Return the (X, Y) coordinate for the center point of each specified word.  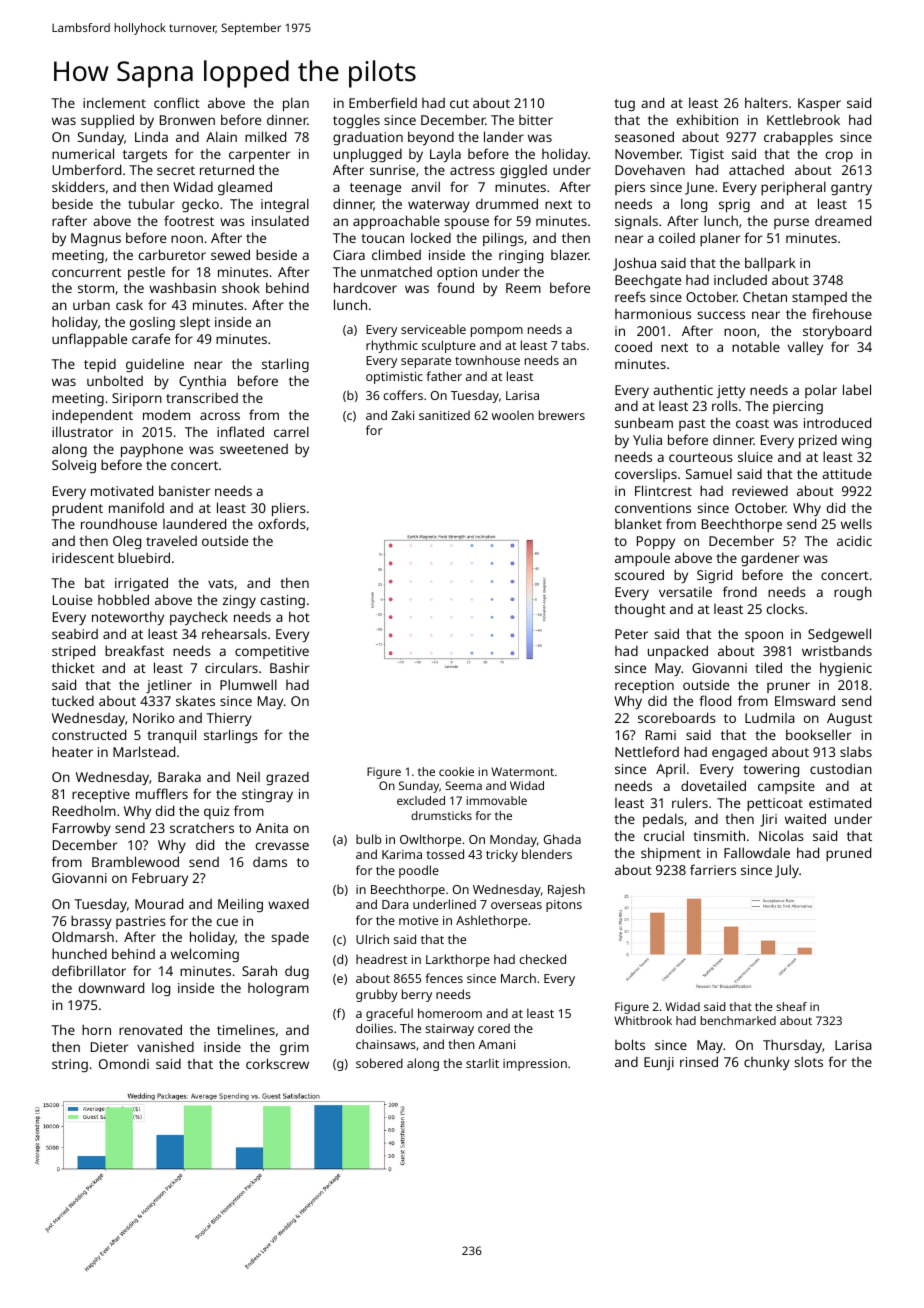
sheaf (791, 1006)
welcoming (205, 955)
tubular (151, 203)
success (721, 315)
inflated (240, 431)
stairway (449, 1030)
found (455, 287)
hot (299, 616)
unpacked (678, 652)
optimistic (394, 378)
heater (72, 751)
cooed (633, 346)
